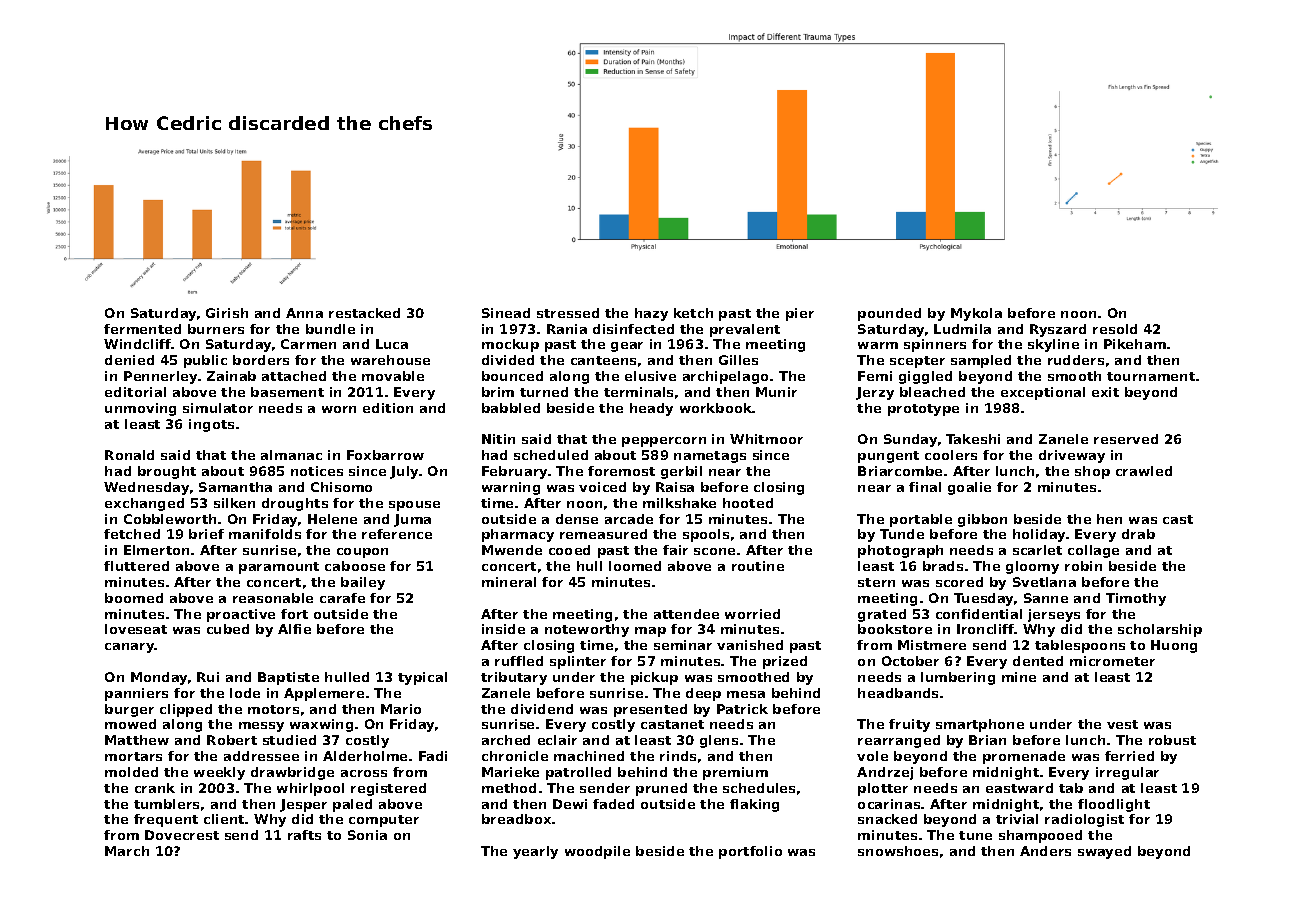 The width and height of the page is (1308, 924). I want to click on pier, so click(800, 314).
